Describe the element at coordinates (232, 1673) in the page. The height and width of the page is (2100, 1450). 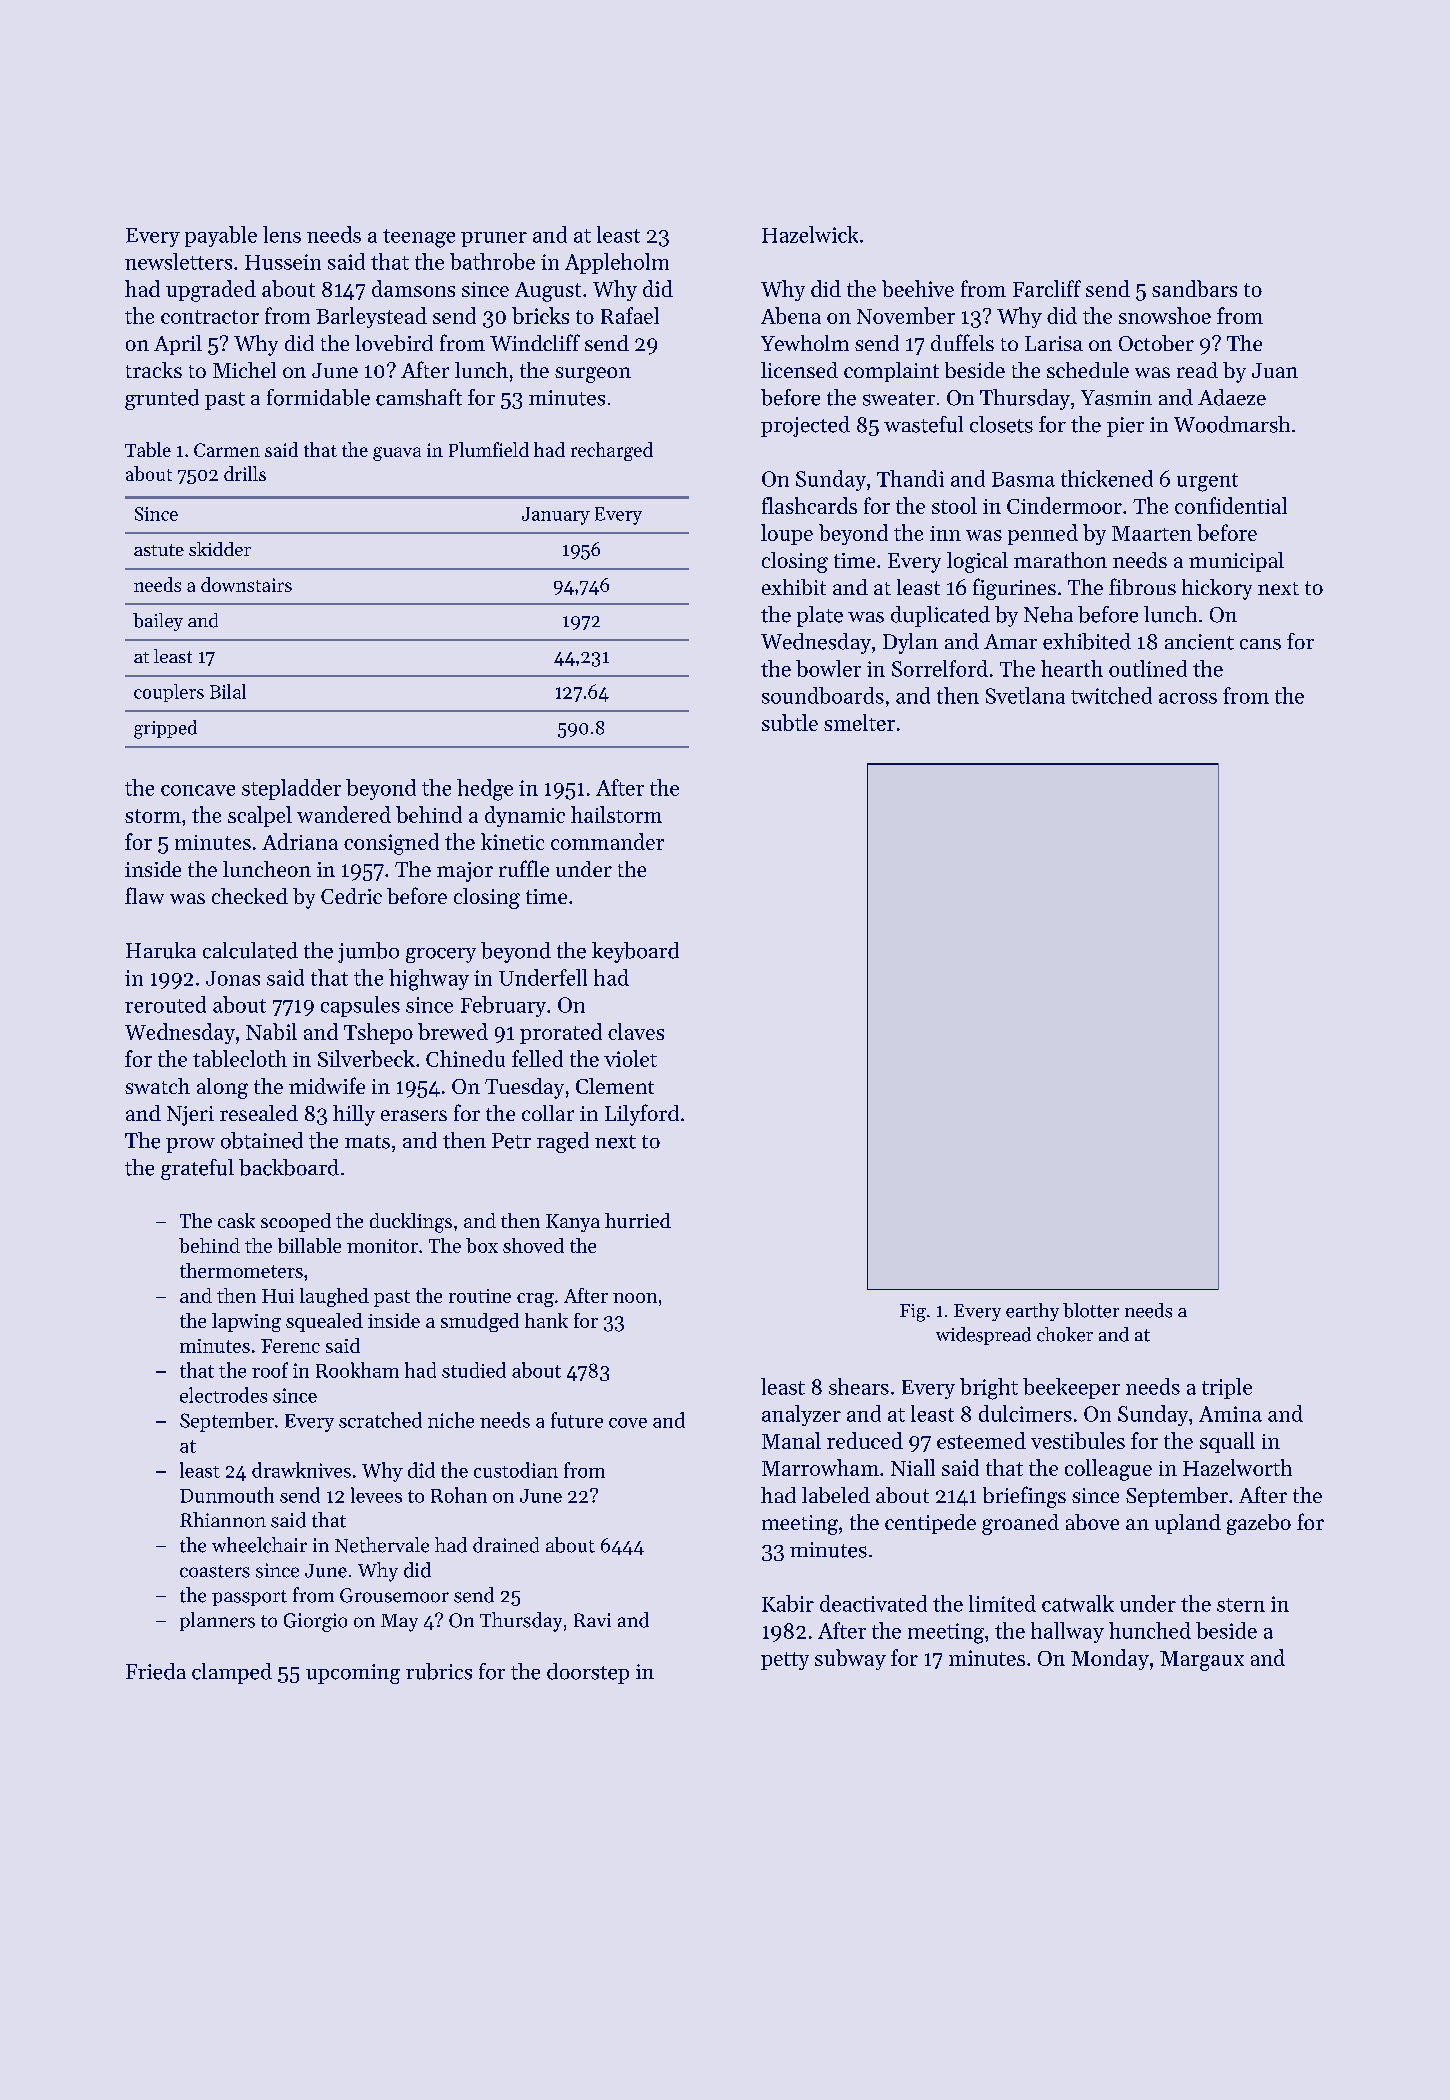
I see `clamped` at that location.
